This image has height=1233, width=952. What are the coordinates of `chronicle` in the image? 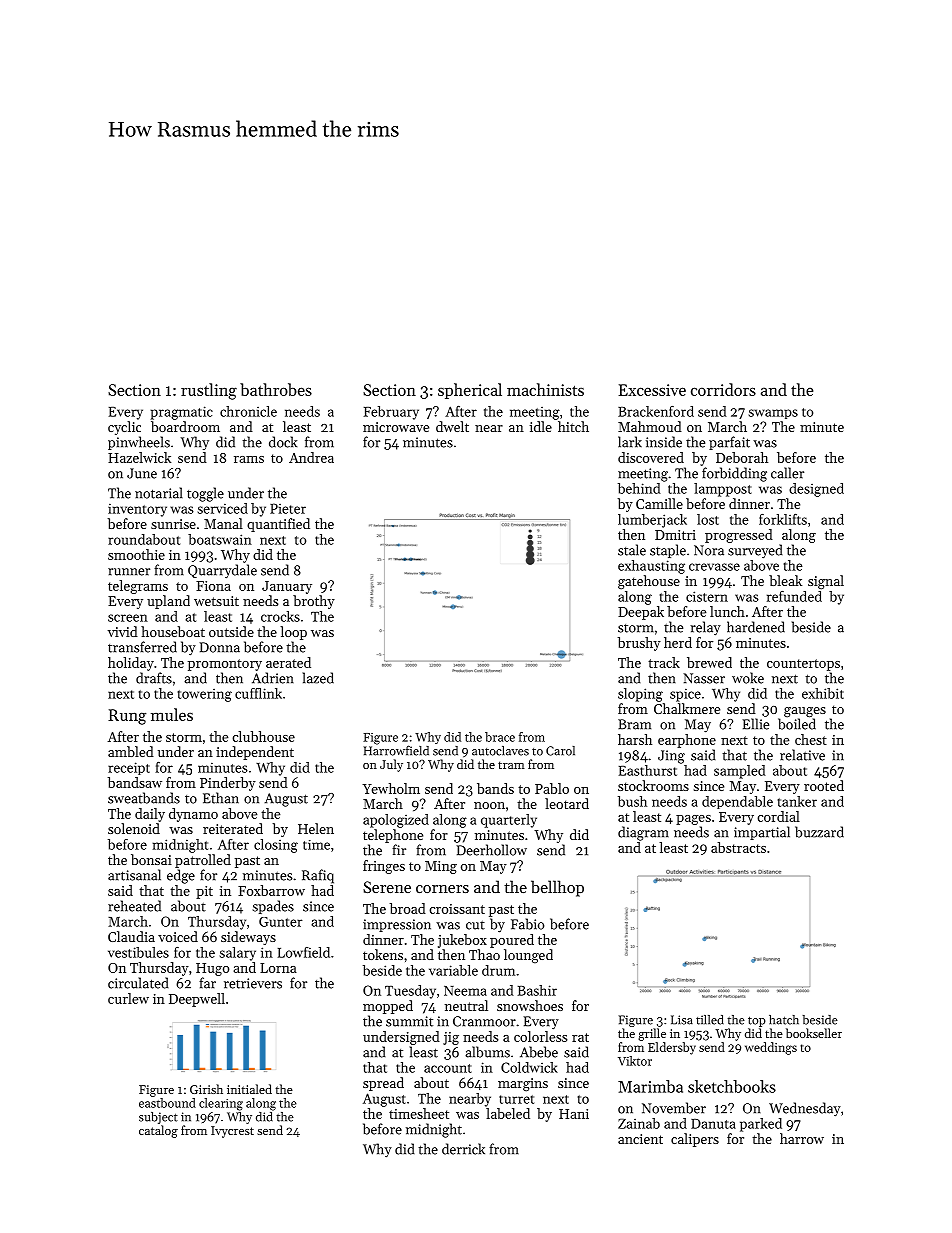 It's located at (248, 411).
